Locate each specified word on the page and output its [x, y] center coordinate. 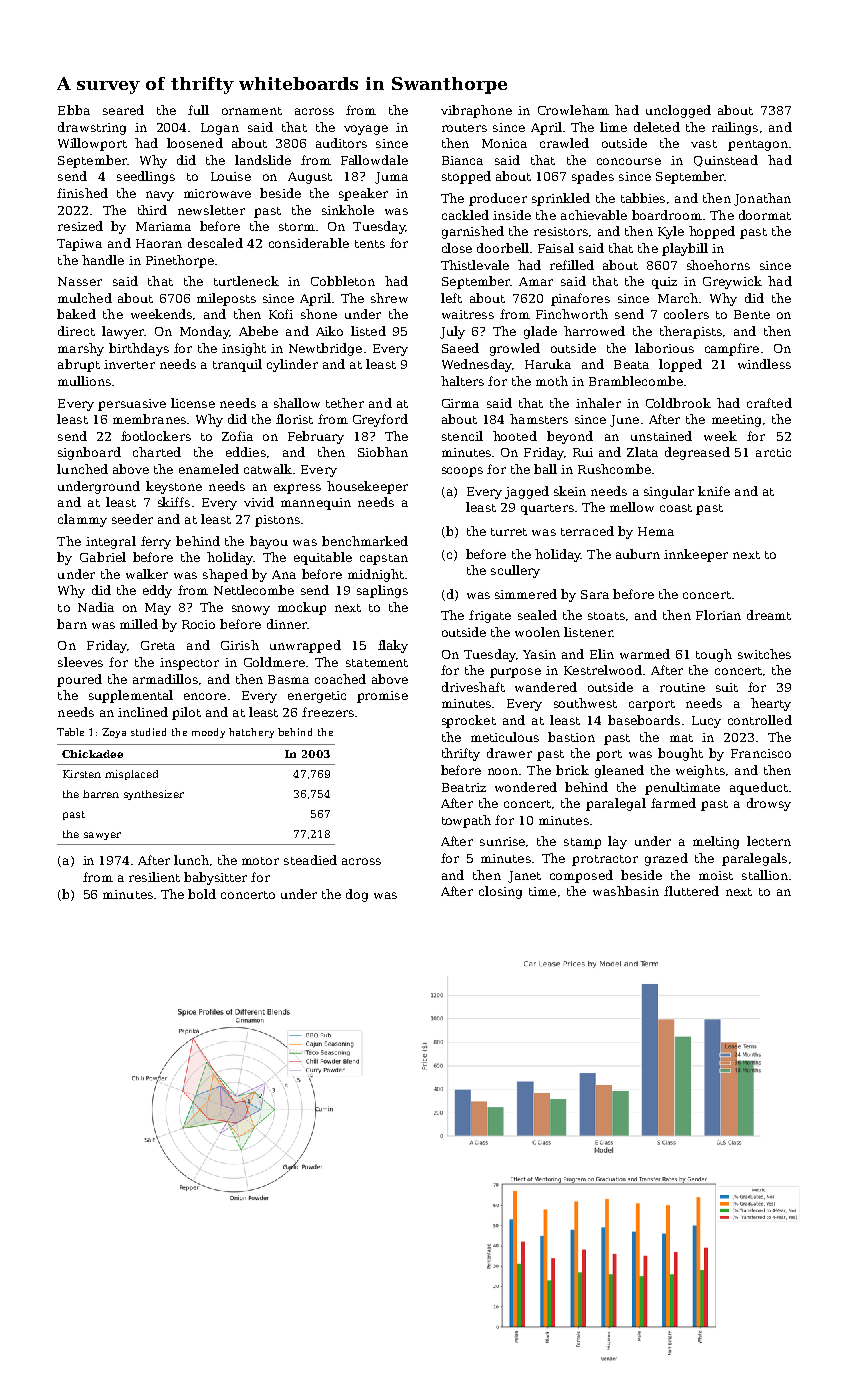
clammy [82, 520]
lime [613, 127]
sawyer [102, 836]
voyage [366, 130]
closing [500, 892]
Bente [752, 314]
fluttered [691, 891]
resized [80, 226]
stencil [462, 436]
